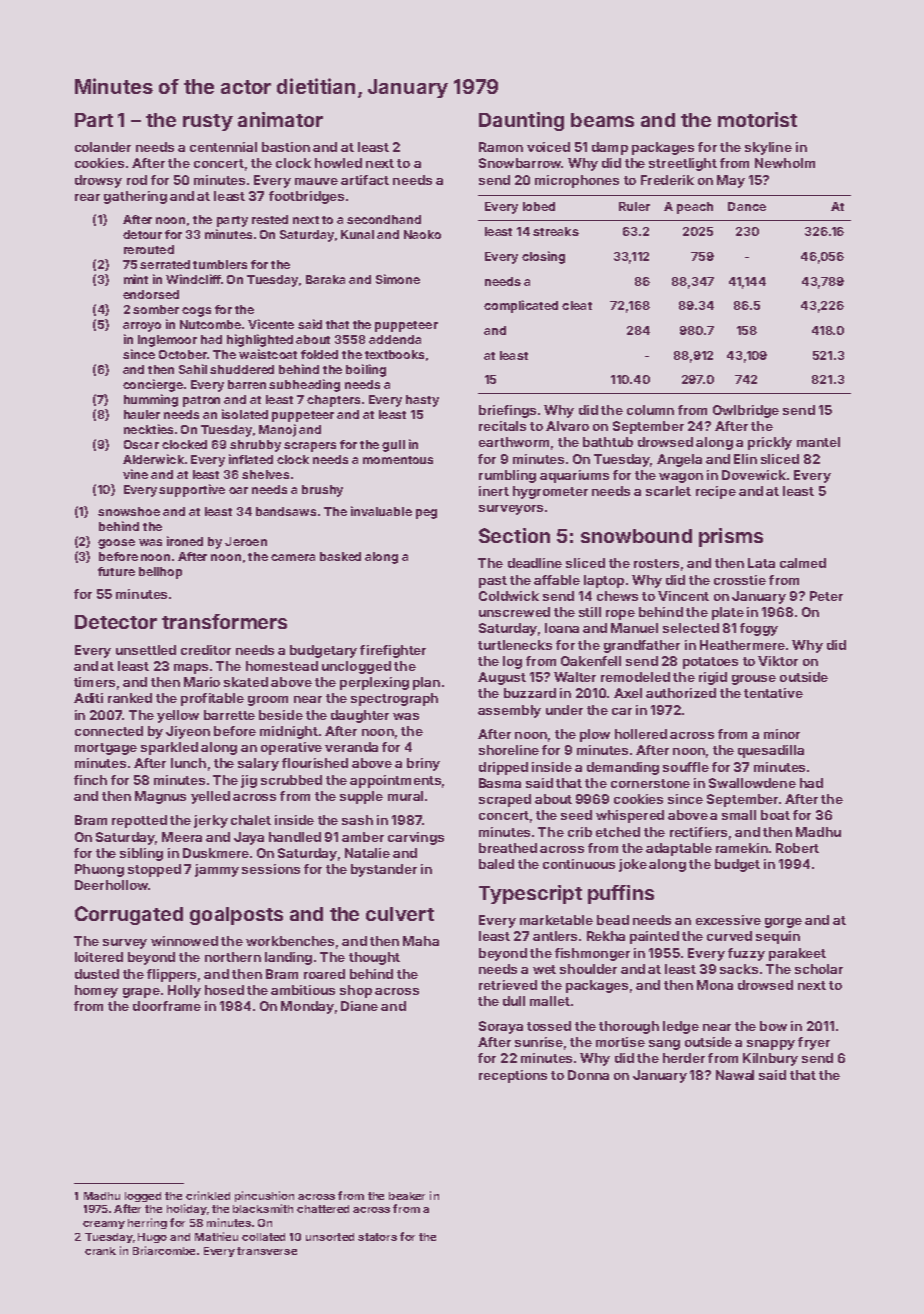 The width and height of the image is (924, 1314). What do you see at coordinates (679, 849) in the image?
I see `adaptable` at bounding box center [679, 849].
